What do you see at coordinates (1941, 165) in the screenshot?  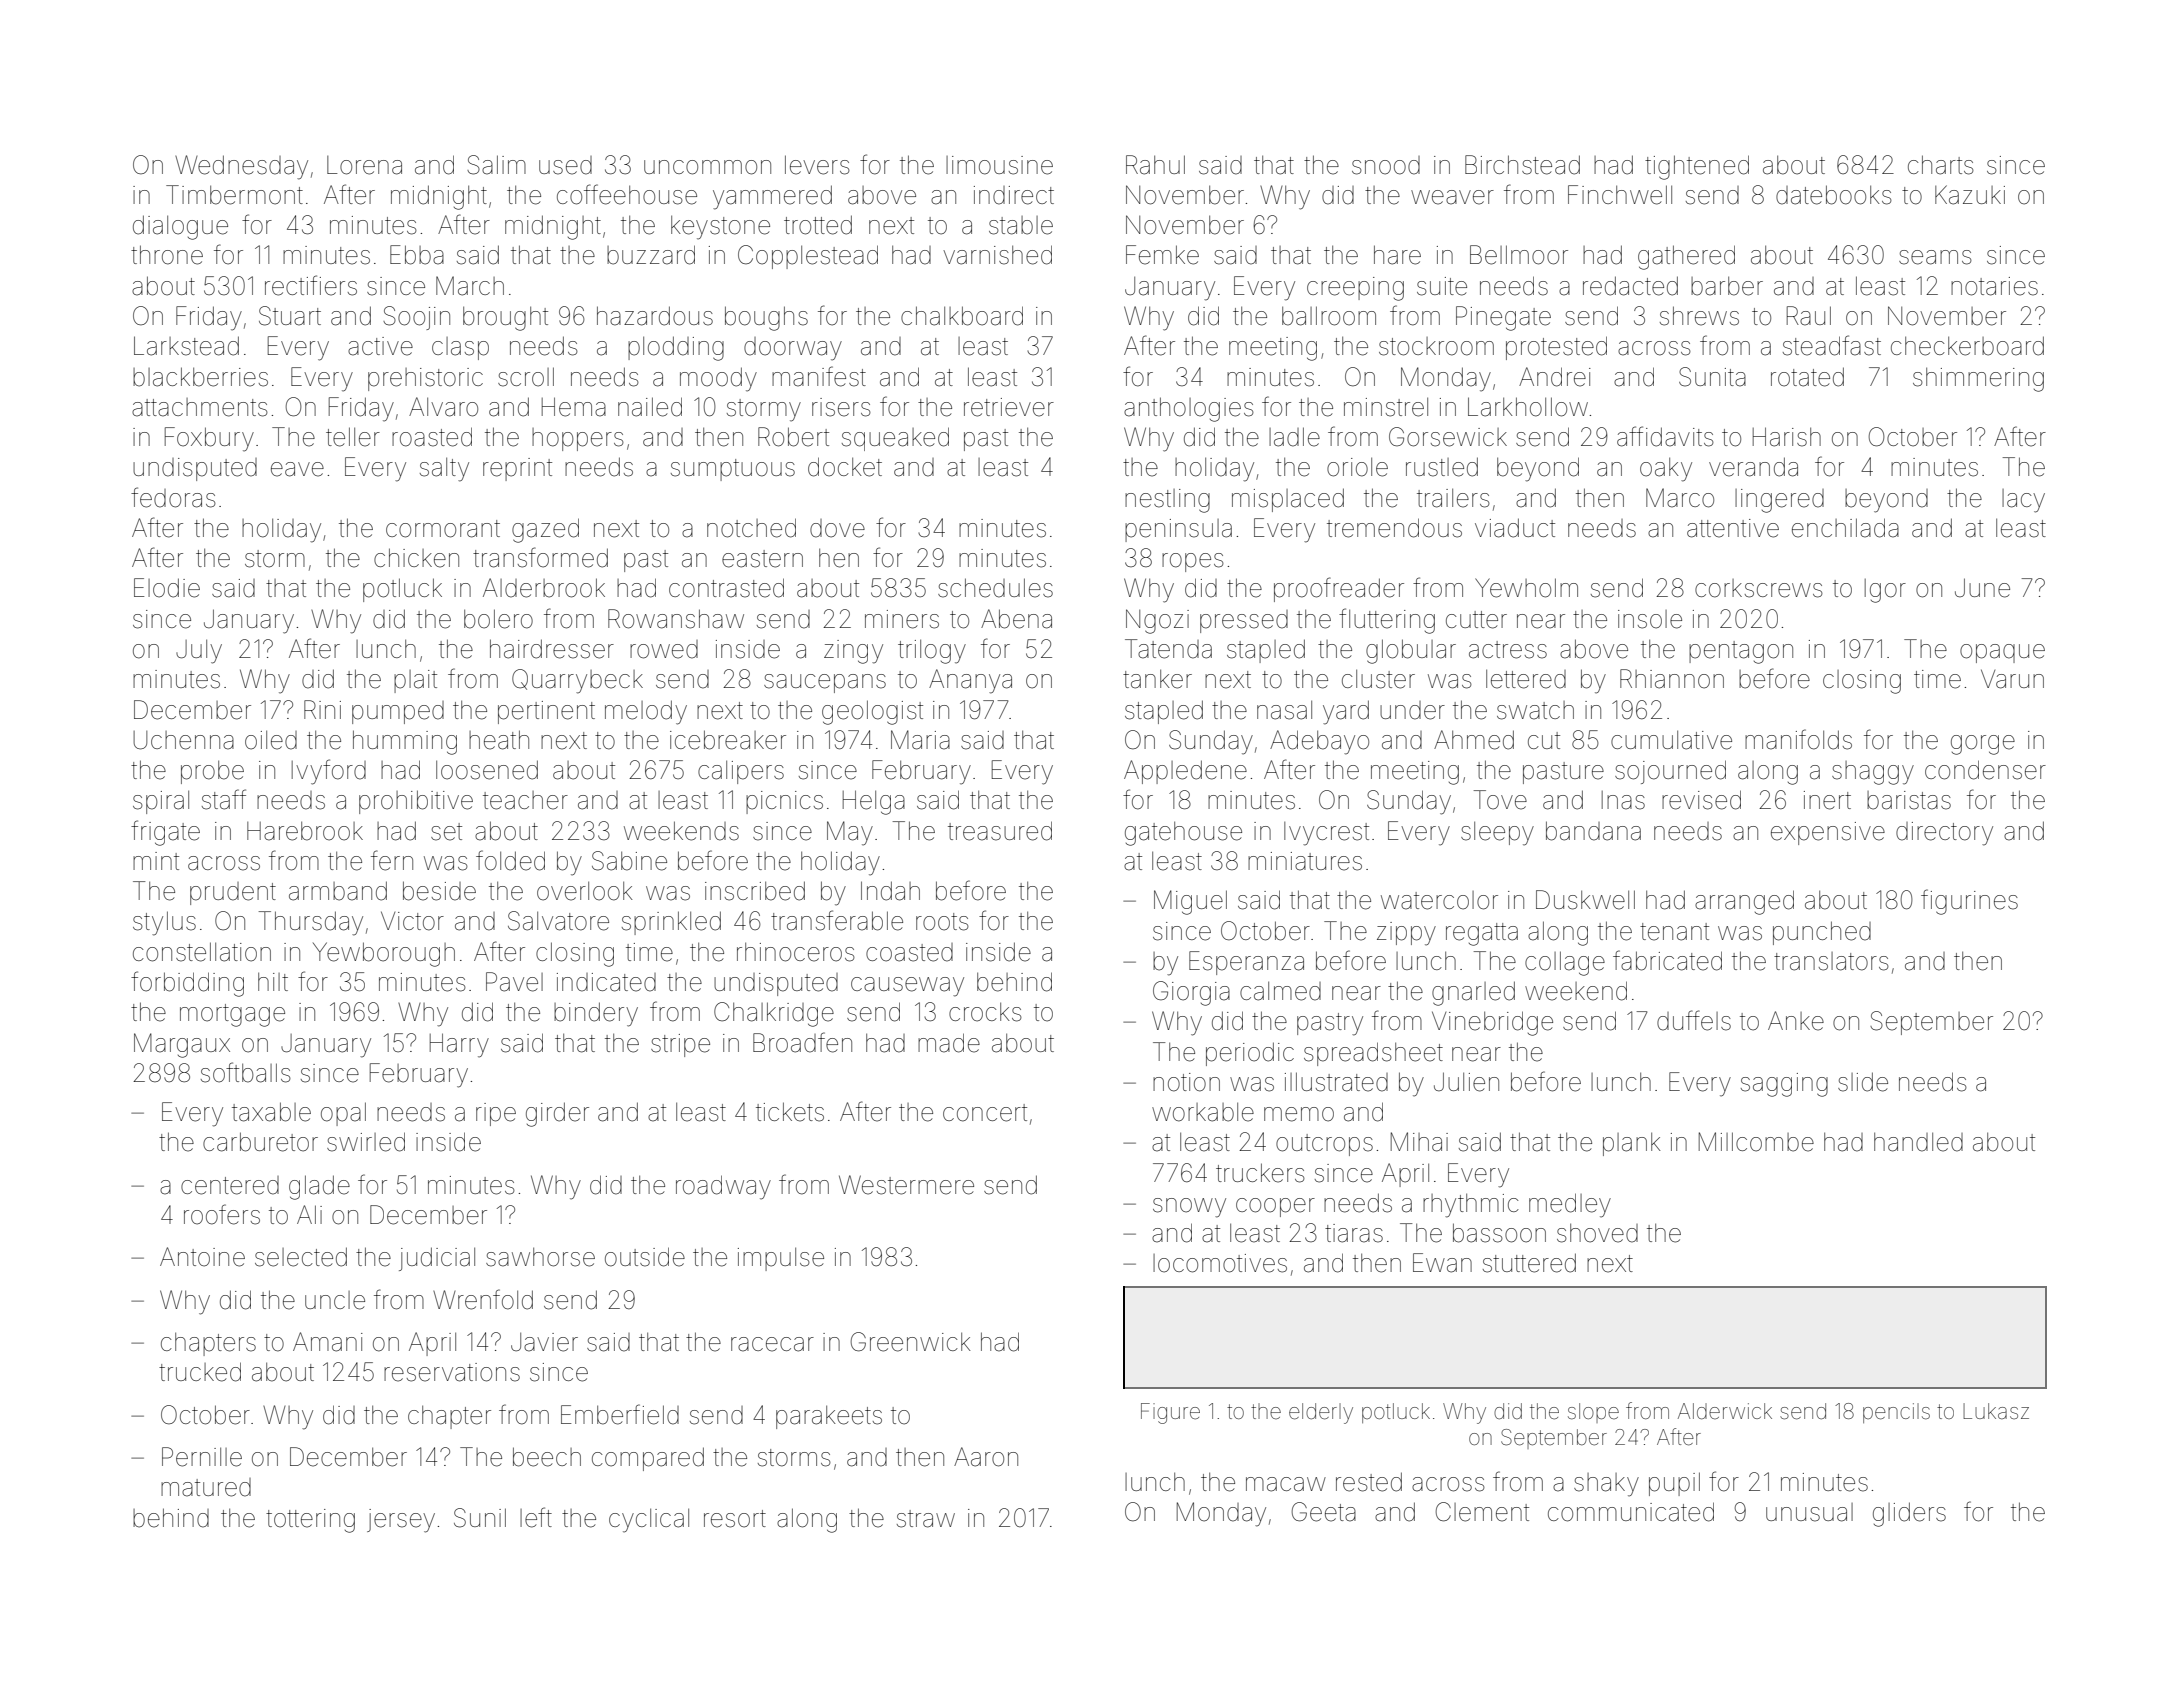 I see `charts` at bounding box center [1941, 165].
